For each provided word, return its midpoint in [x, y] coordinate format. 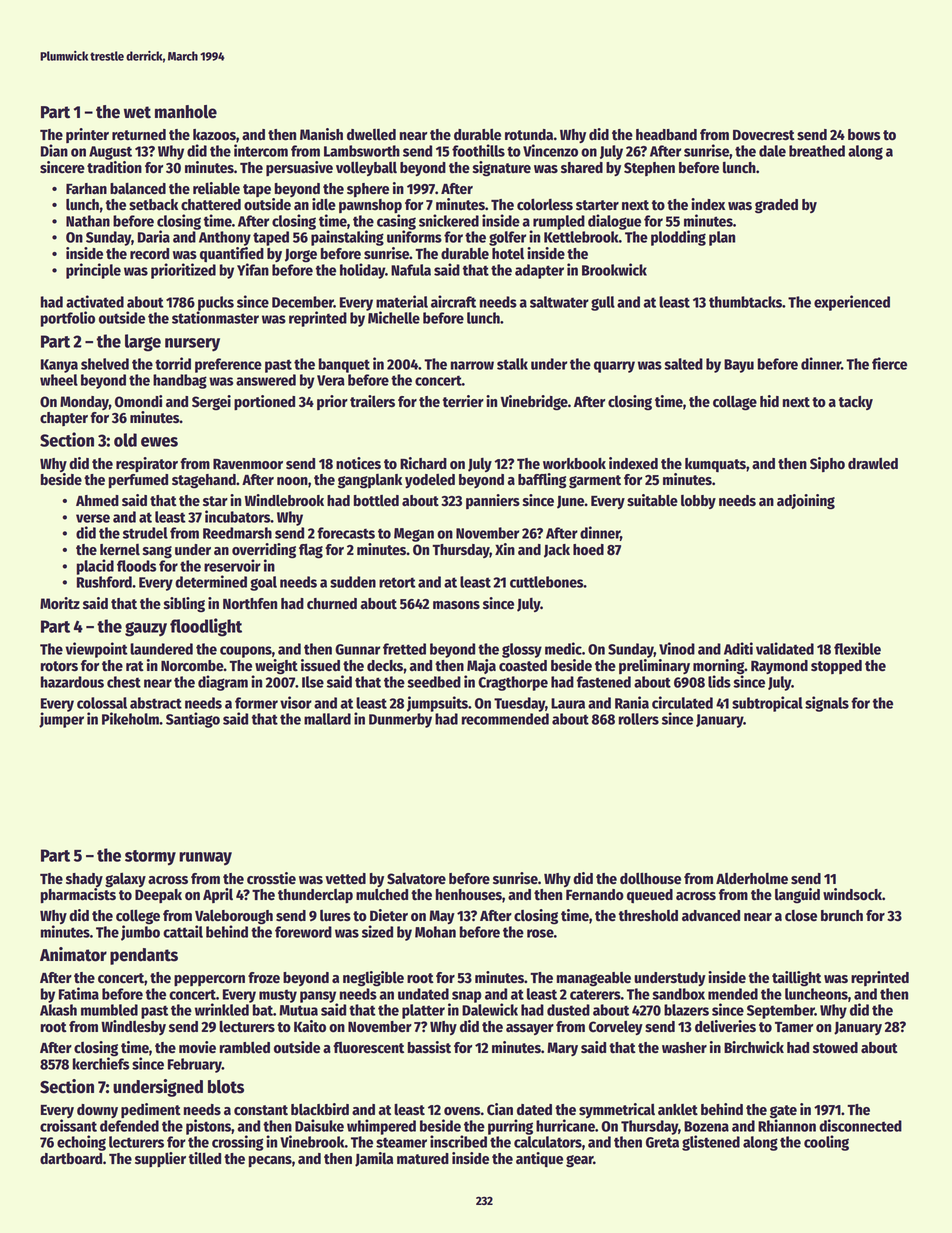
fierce [889, 363]
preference [228, 365]
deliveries [725, 1026]
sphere [368, 190]
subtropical [767, 704]
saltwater [559, 302]
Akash [58, 1010]
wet [137, 112]
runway [205, 858]
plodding [678, 238]
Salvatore [416, 878]
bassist [429, 1047]
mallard [327, 719]
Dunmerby [400, 720]
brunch [842, 916]
